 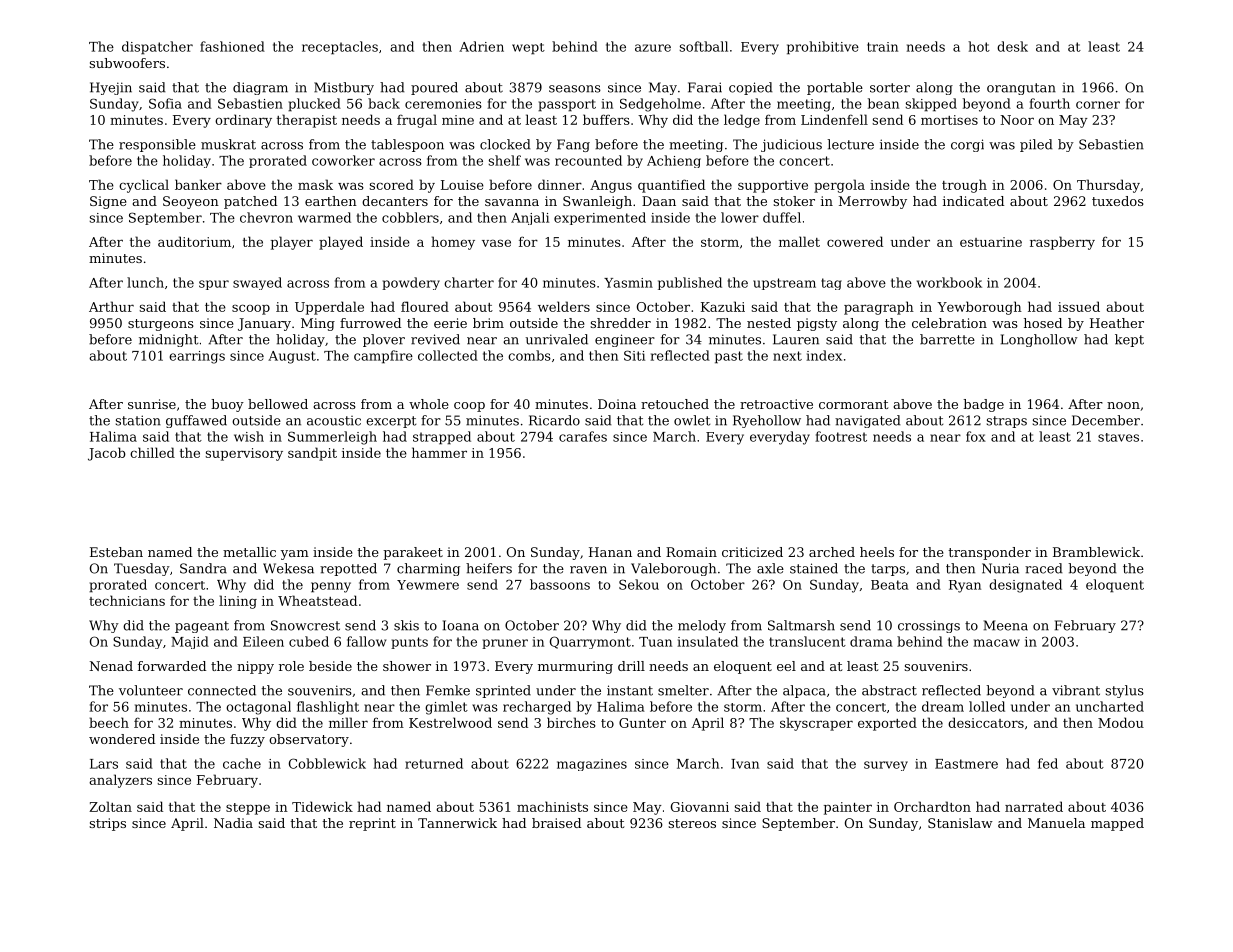 What do you see at coordinates (560, 584) in the document?
I see `bassoons` at bounding box center [560, 584].
